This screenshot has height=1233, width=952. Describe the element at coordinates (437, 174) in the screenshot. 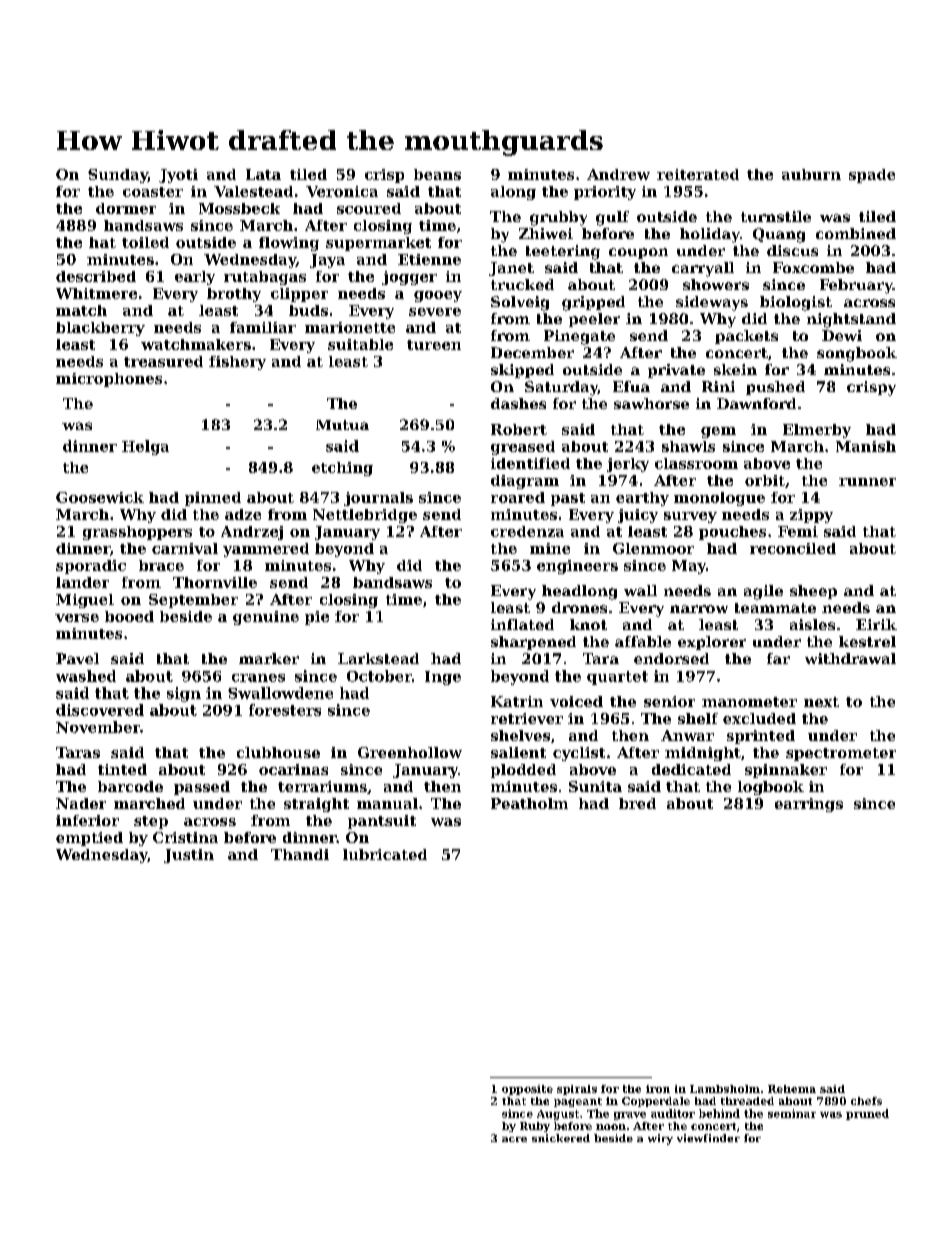

I see `beans` at that location.
